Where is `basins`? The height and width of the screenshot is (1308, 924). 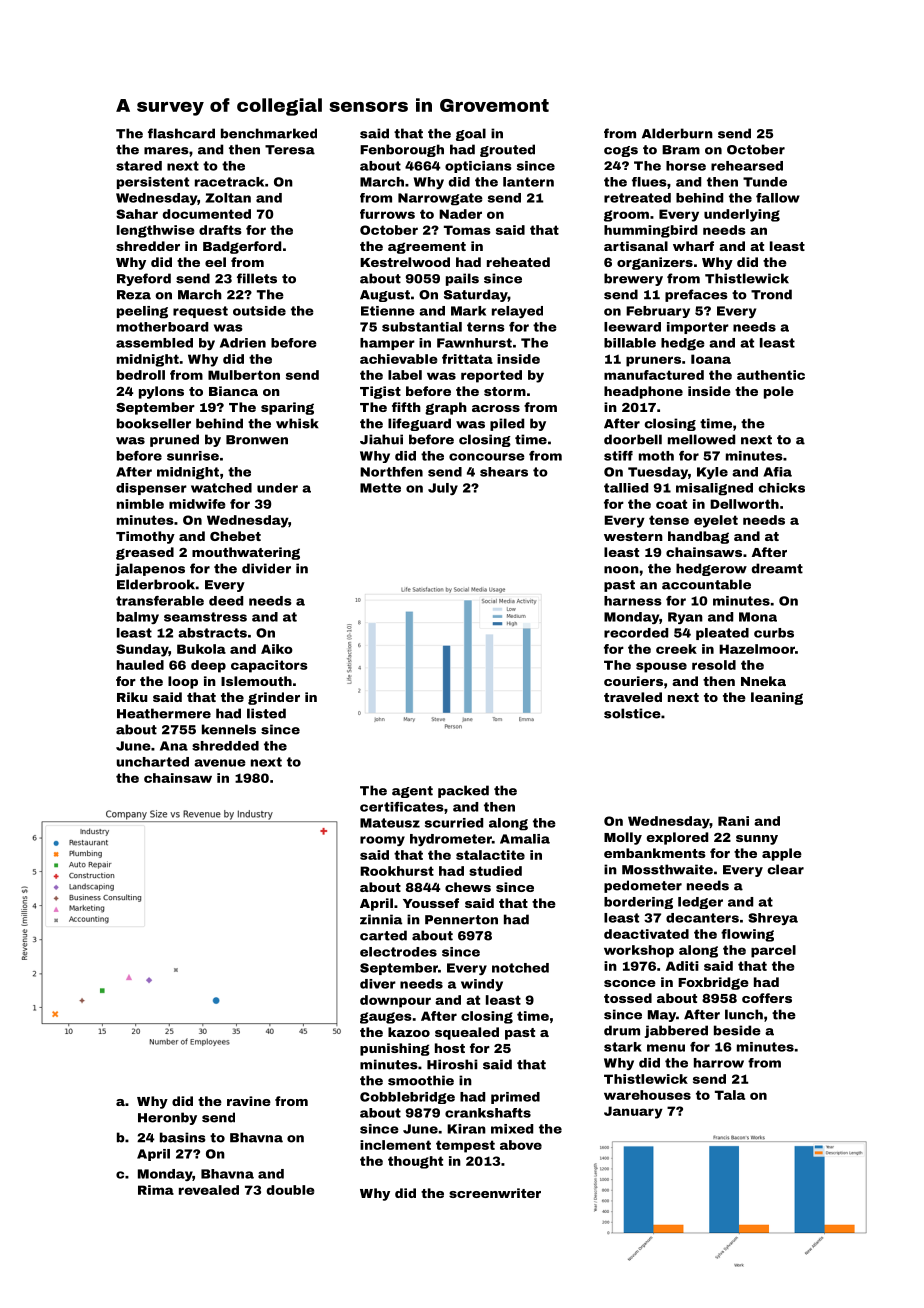
basins is located at coordinates (183, 1137).
